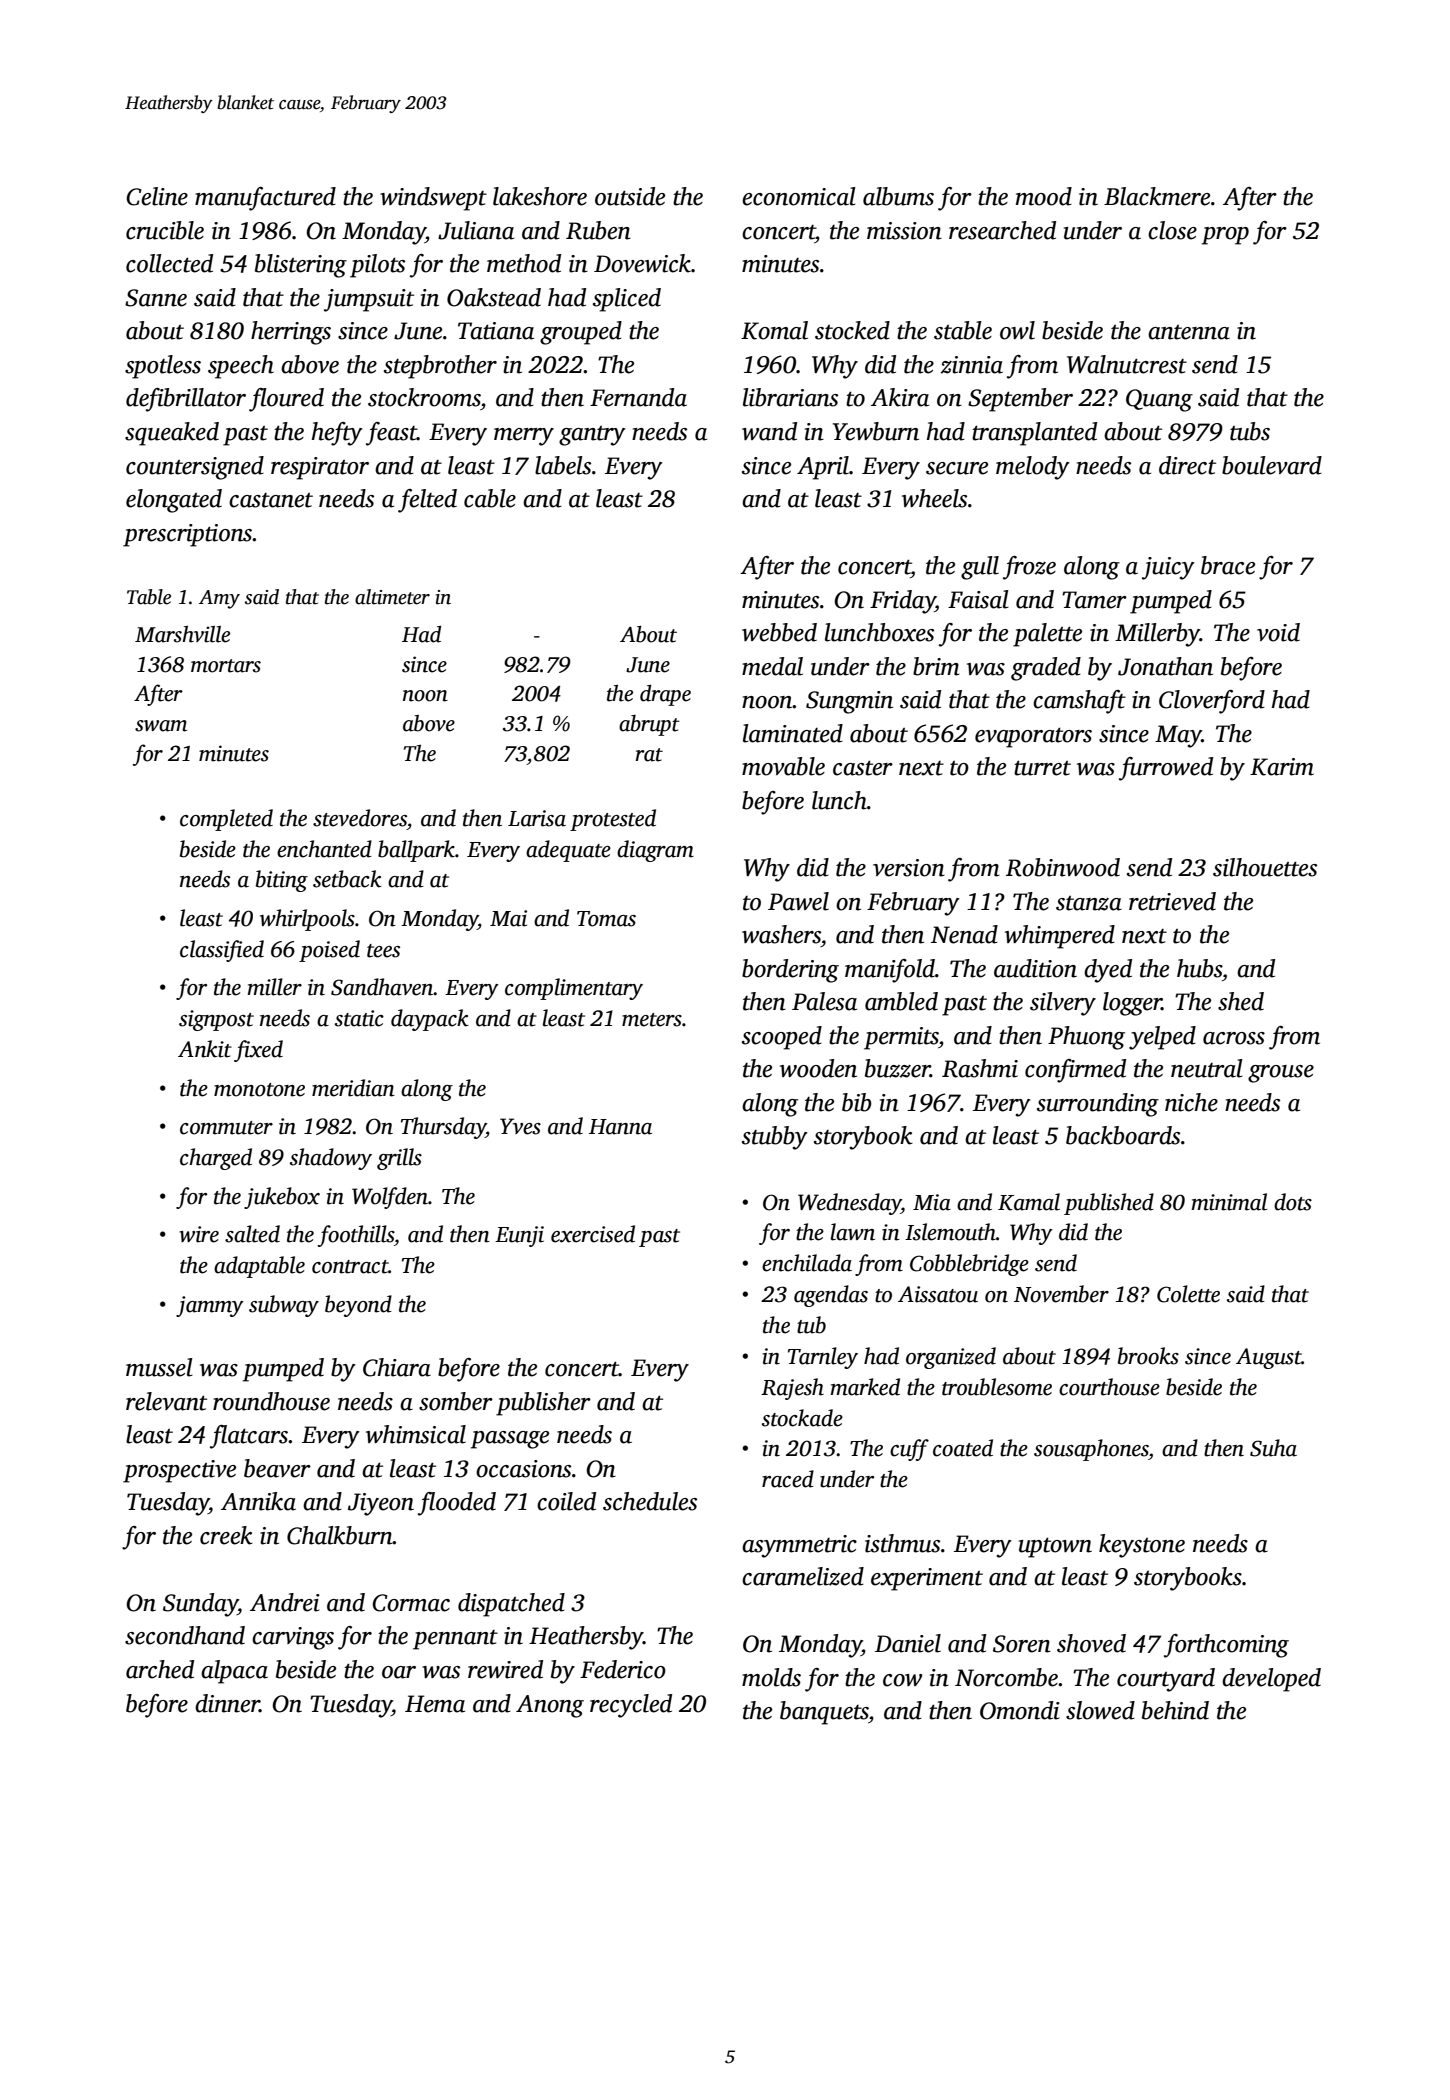 The height and width of the screenshot is (2100, 1450). Describe the element at coordinates (271, 1401) in the screenshot. I see `roundhouse` at that location.
